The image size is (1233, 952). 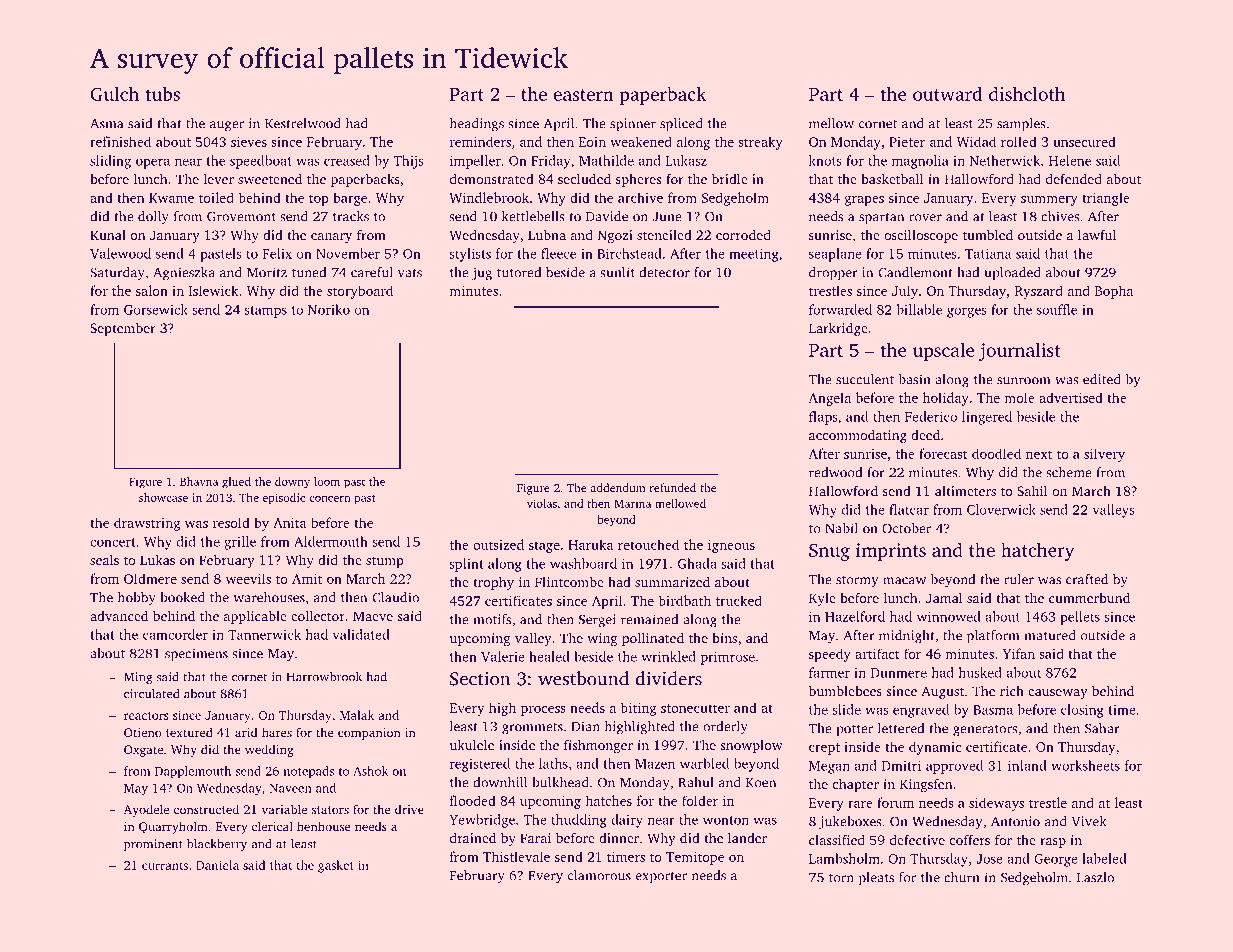 What do you see at coordinates (1071, 397) in the screenshot?
I see `advertised` at bounding box center [1071, 397].
